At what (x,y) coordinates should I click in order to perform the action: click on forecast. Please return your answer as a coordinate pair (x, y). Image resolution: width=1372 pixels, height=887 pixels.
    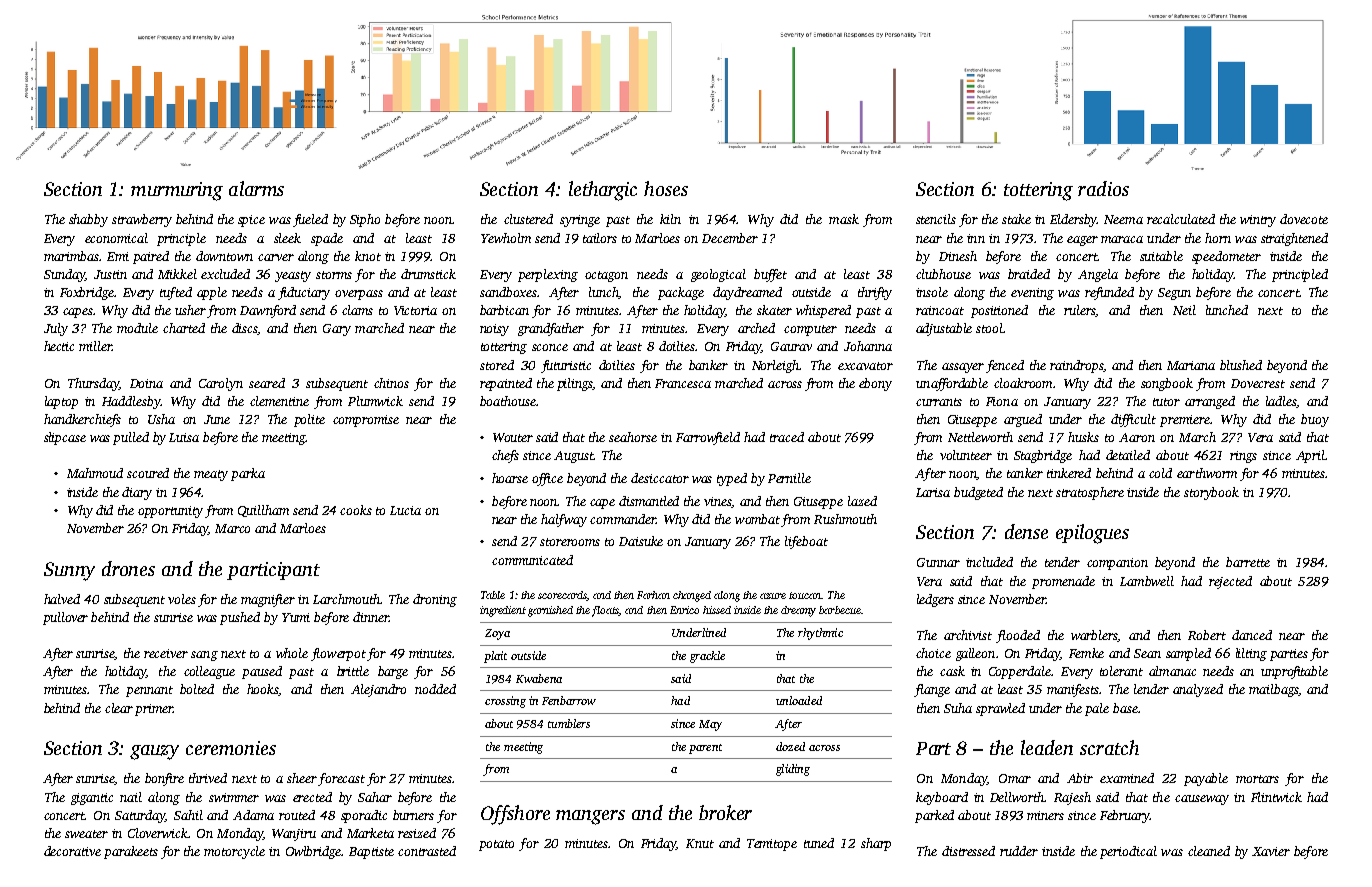
    Looking at the image, I should click on (341, 779).
